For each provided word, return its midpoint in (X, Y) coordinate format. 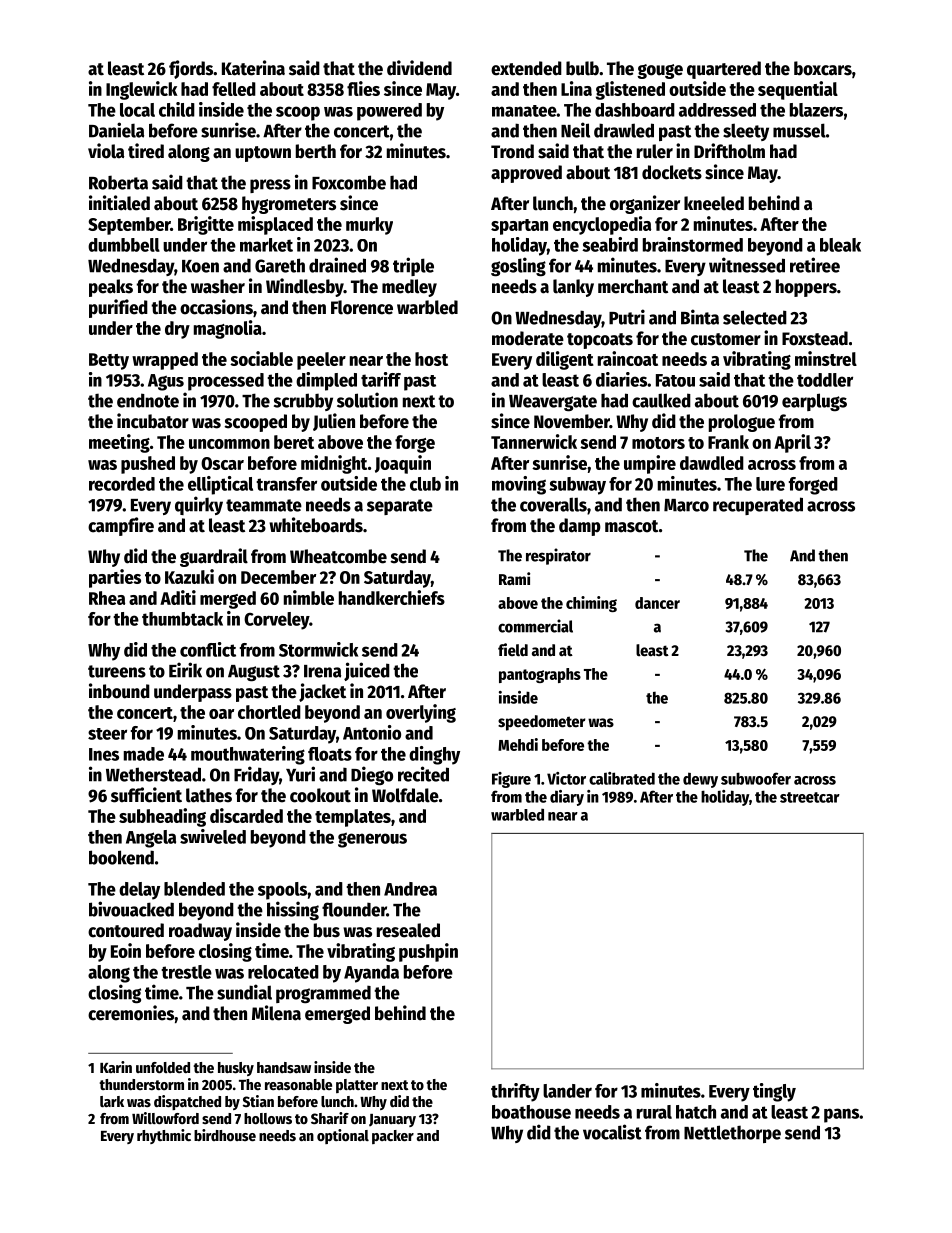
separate (400, 507)
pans (841, 1115)
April (792, 443)
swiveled (213, 836)
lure (770, 484)
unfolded (163, 1067)
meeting (119, 443)
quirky (199, 505)
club (425, 484)
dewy (700, 780)
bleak (840, 245)
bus (327, 930)
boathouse (531, 1112)
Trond (512, 151)
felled (234, 89)
